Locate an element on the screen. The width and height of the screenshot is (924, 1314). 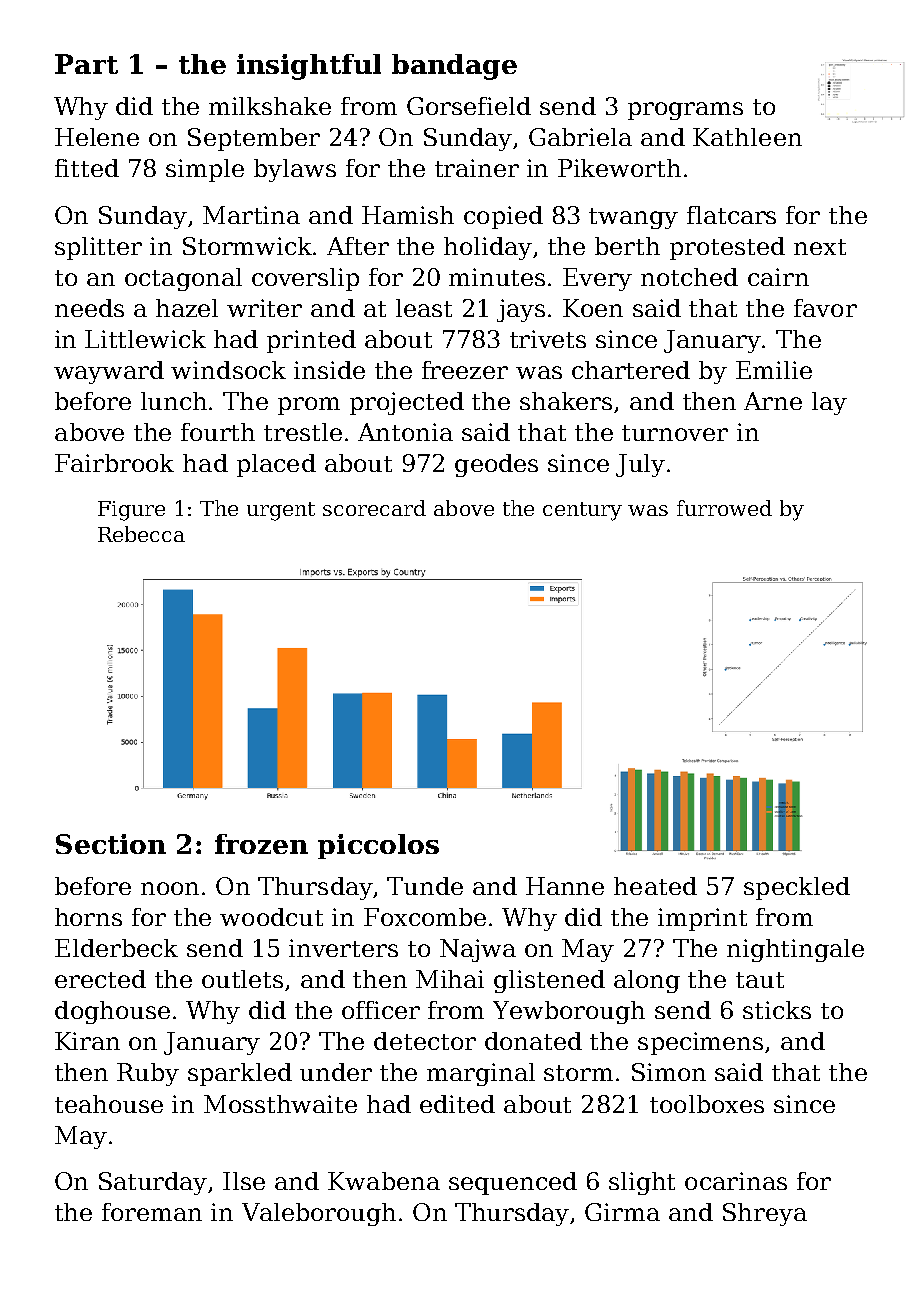
Antonia is located at coordinates (405, 432).
